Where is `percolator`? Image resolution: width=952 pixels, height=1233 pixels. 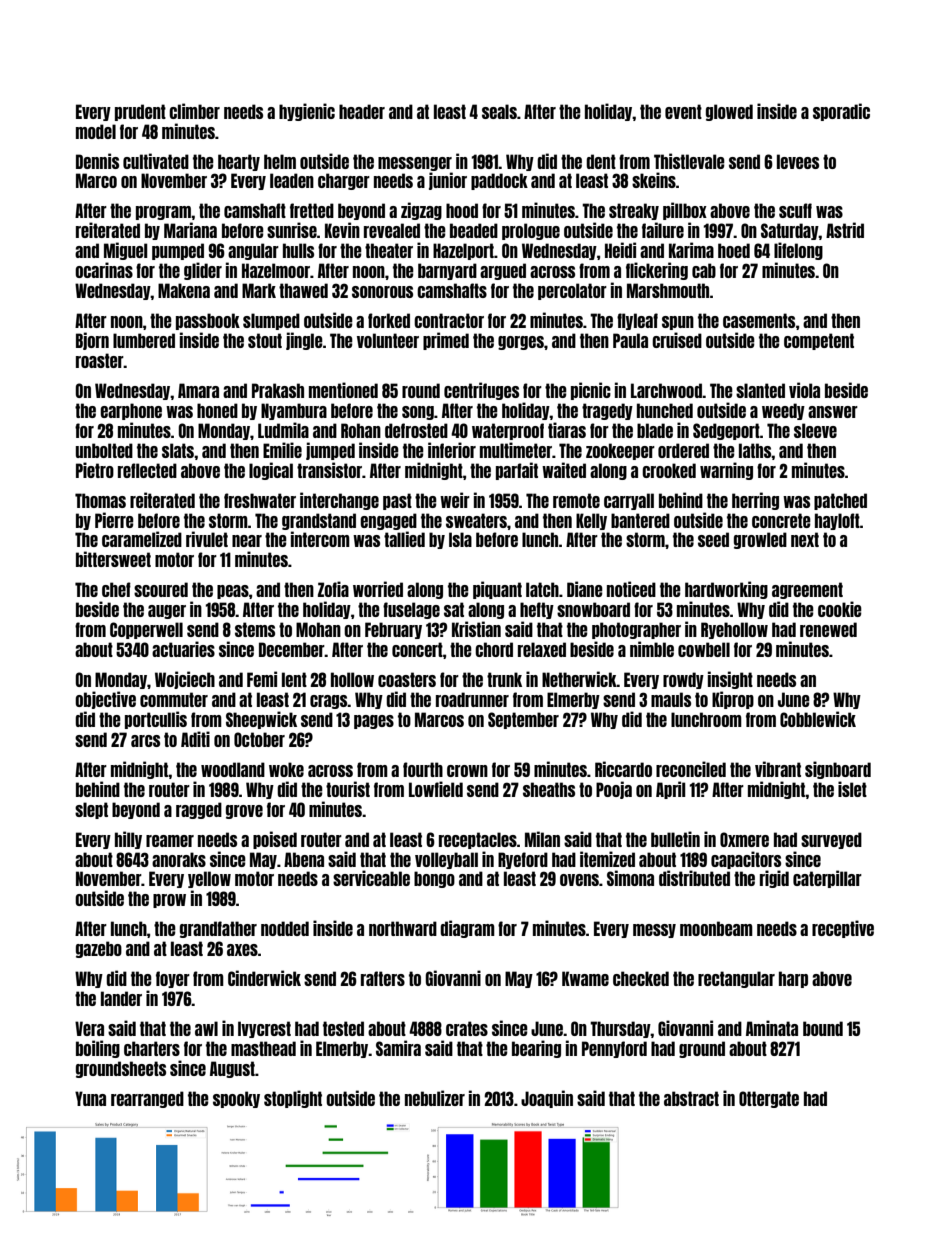 percolator is located at coordinates (572, 291).
